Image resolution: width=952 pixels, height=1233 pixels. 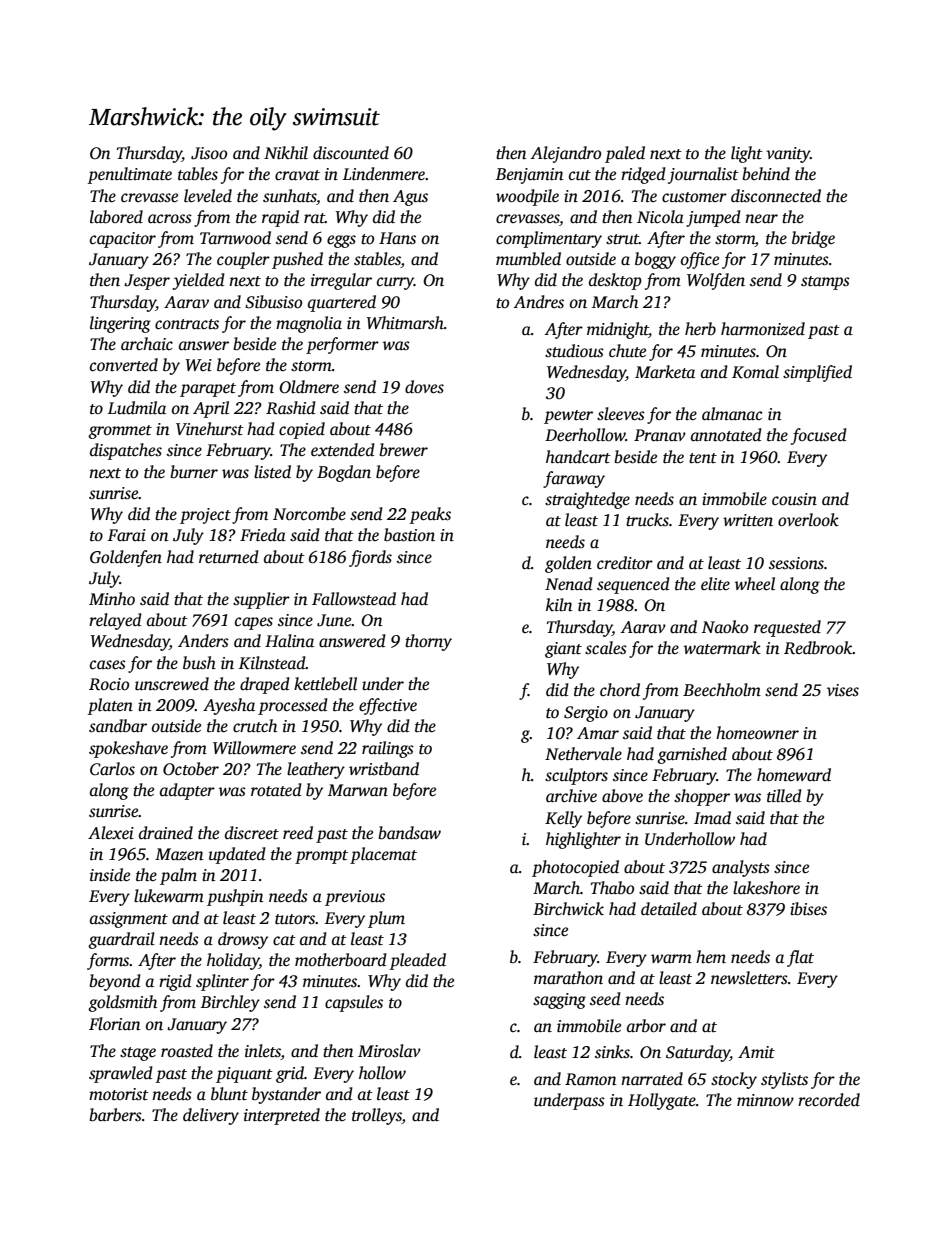 What do you see at coordinates (808, 520) in the document?
I see `overlook` at bounding box center [808, 520].
